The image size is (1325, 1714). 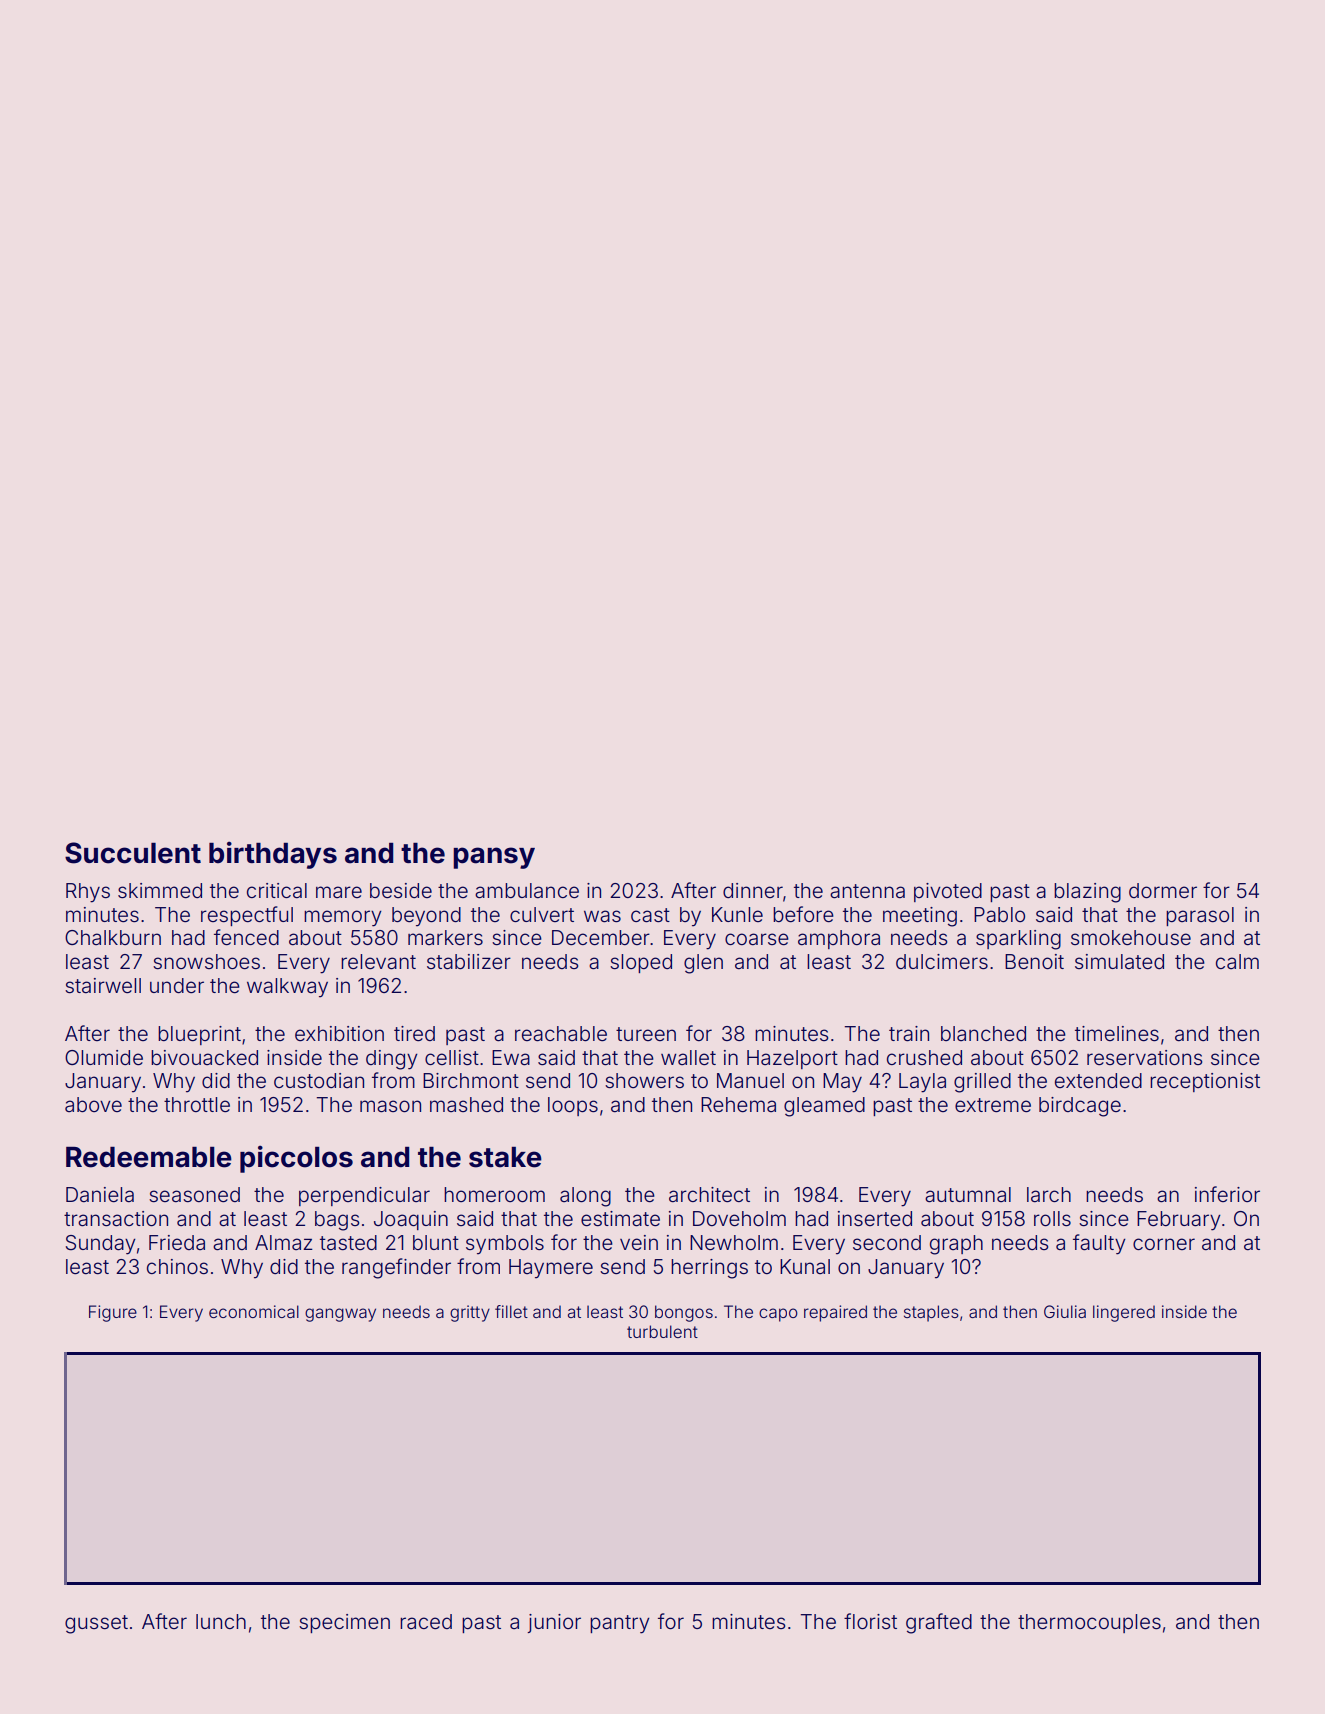 What do you see at coordinates (620, 1624) in the image?
I see `pantry` at bounding box center [620, 1624].
